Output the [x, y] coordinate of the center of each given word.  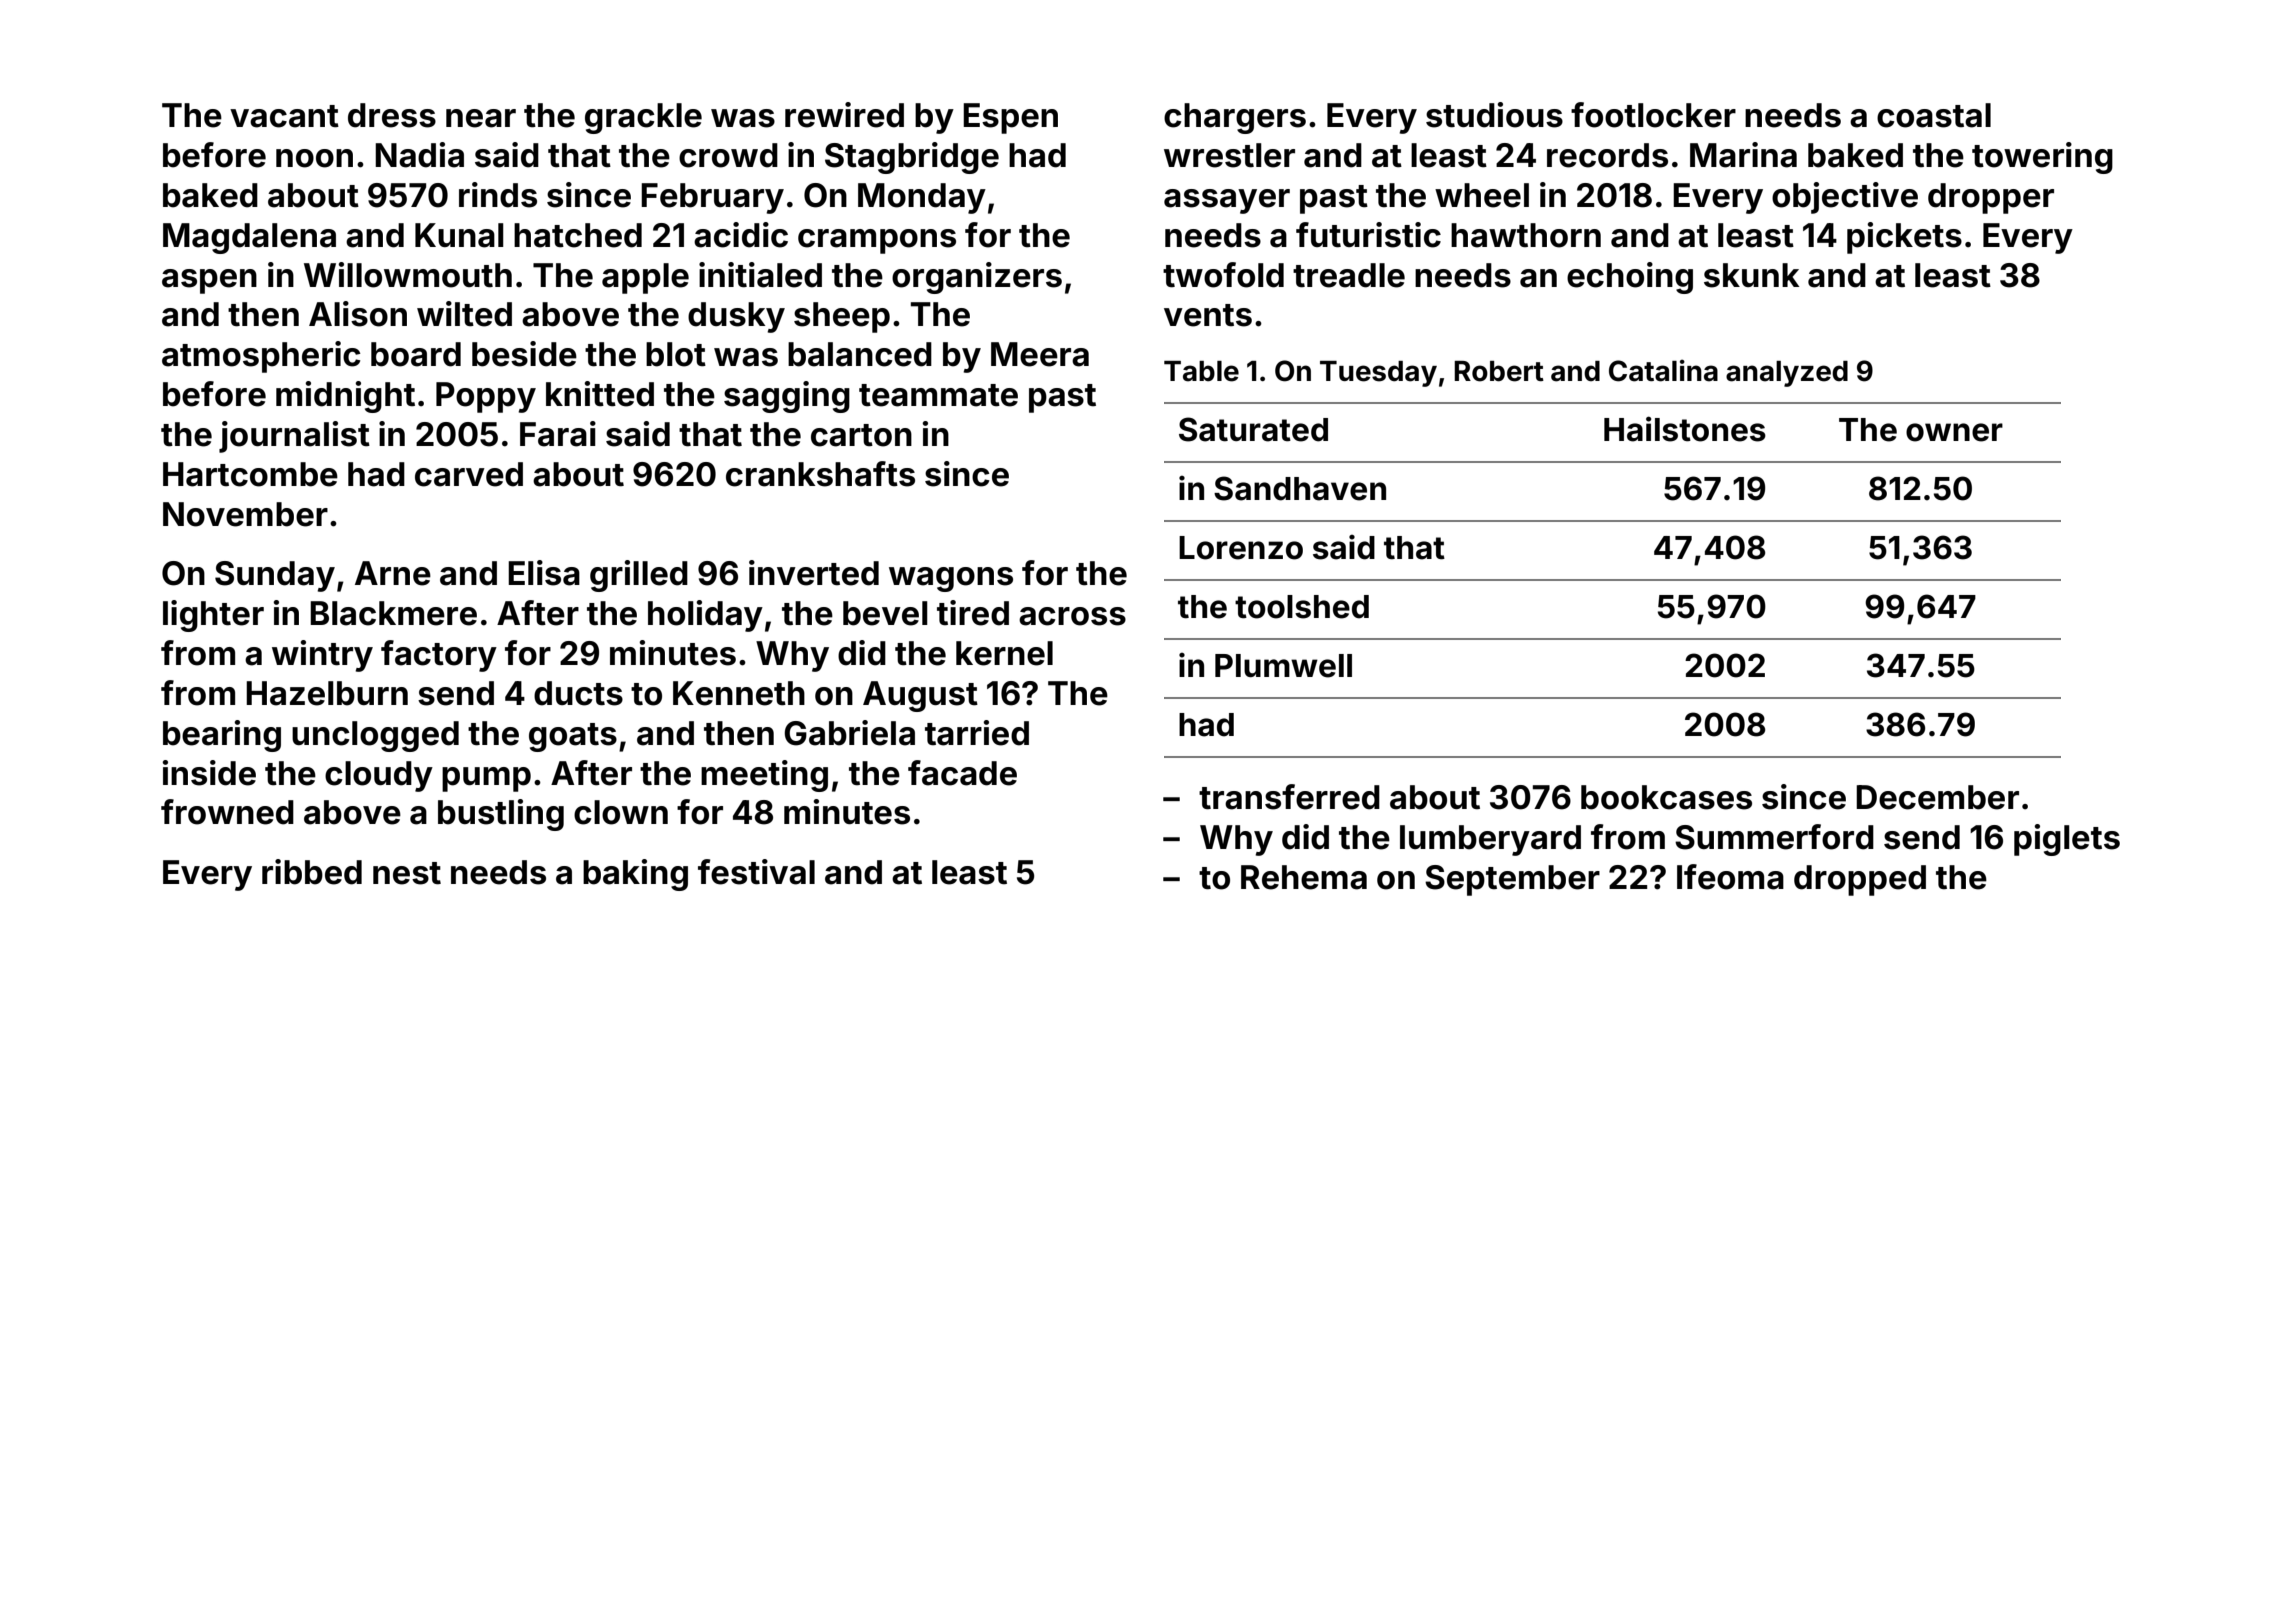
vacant [284, 116]
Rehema [1304, 877]
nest [407, 873]
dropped [1860, 880]
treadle [1349, 275]
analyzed [1787, 374]
